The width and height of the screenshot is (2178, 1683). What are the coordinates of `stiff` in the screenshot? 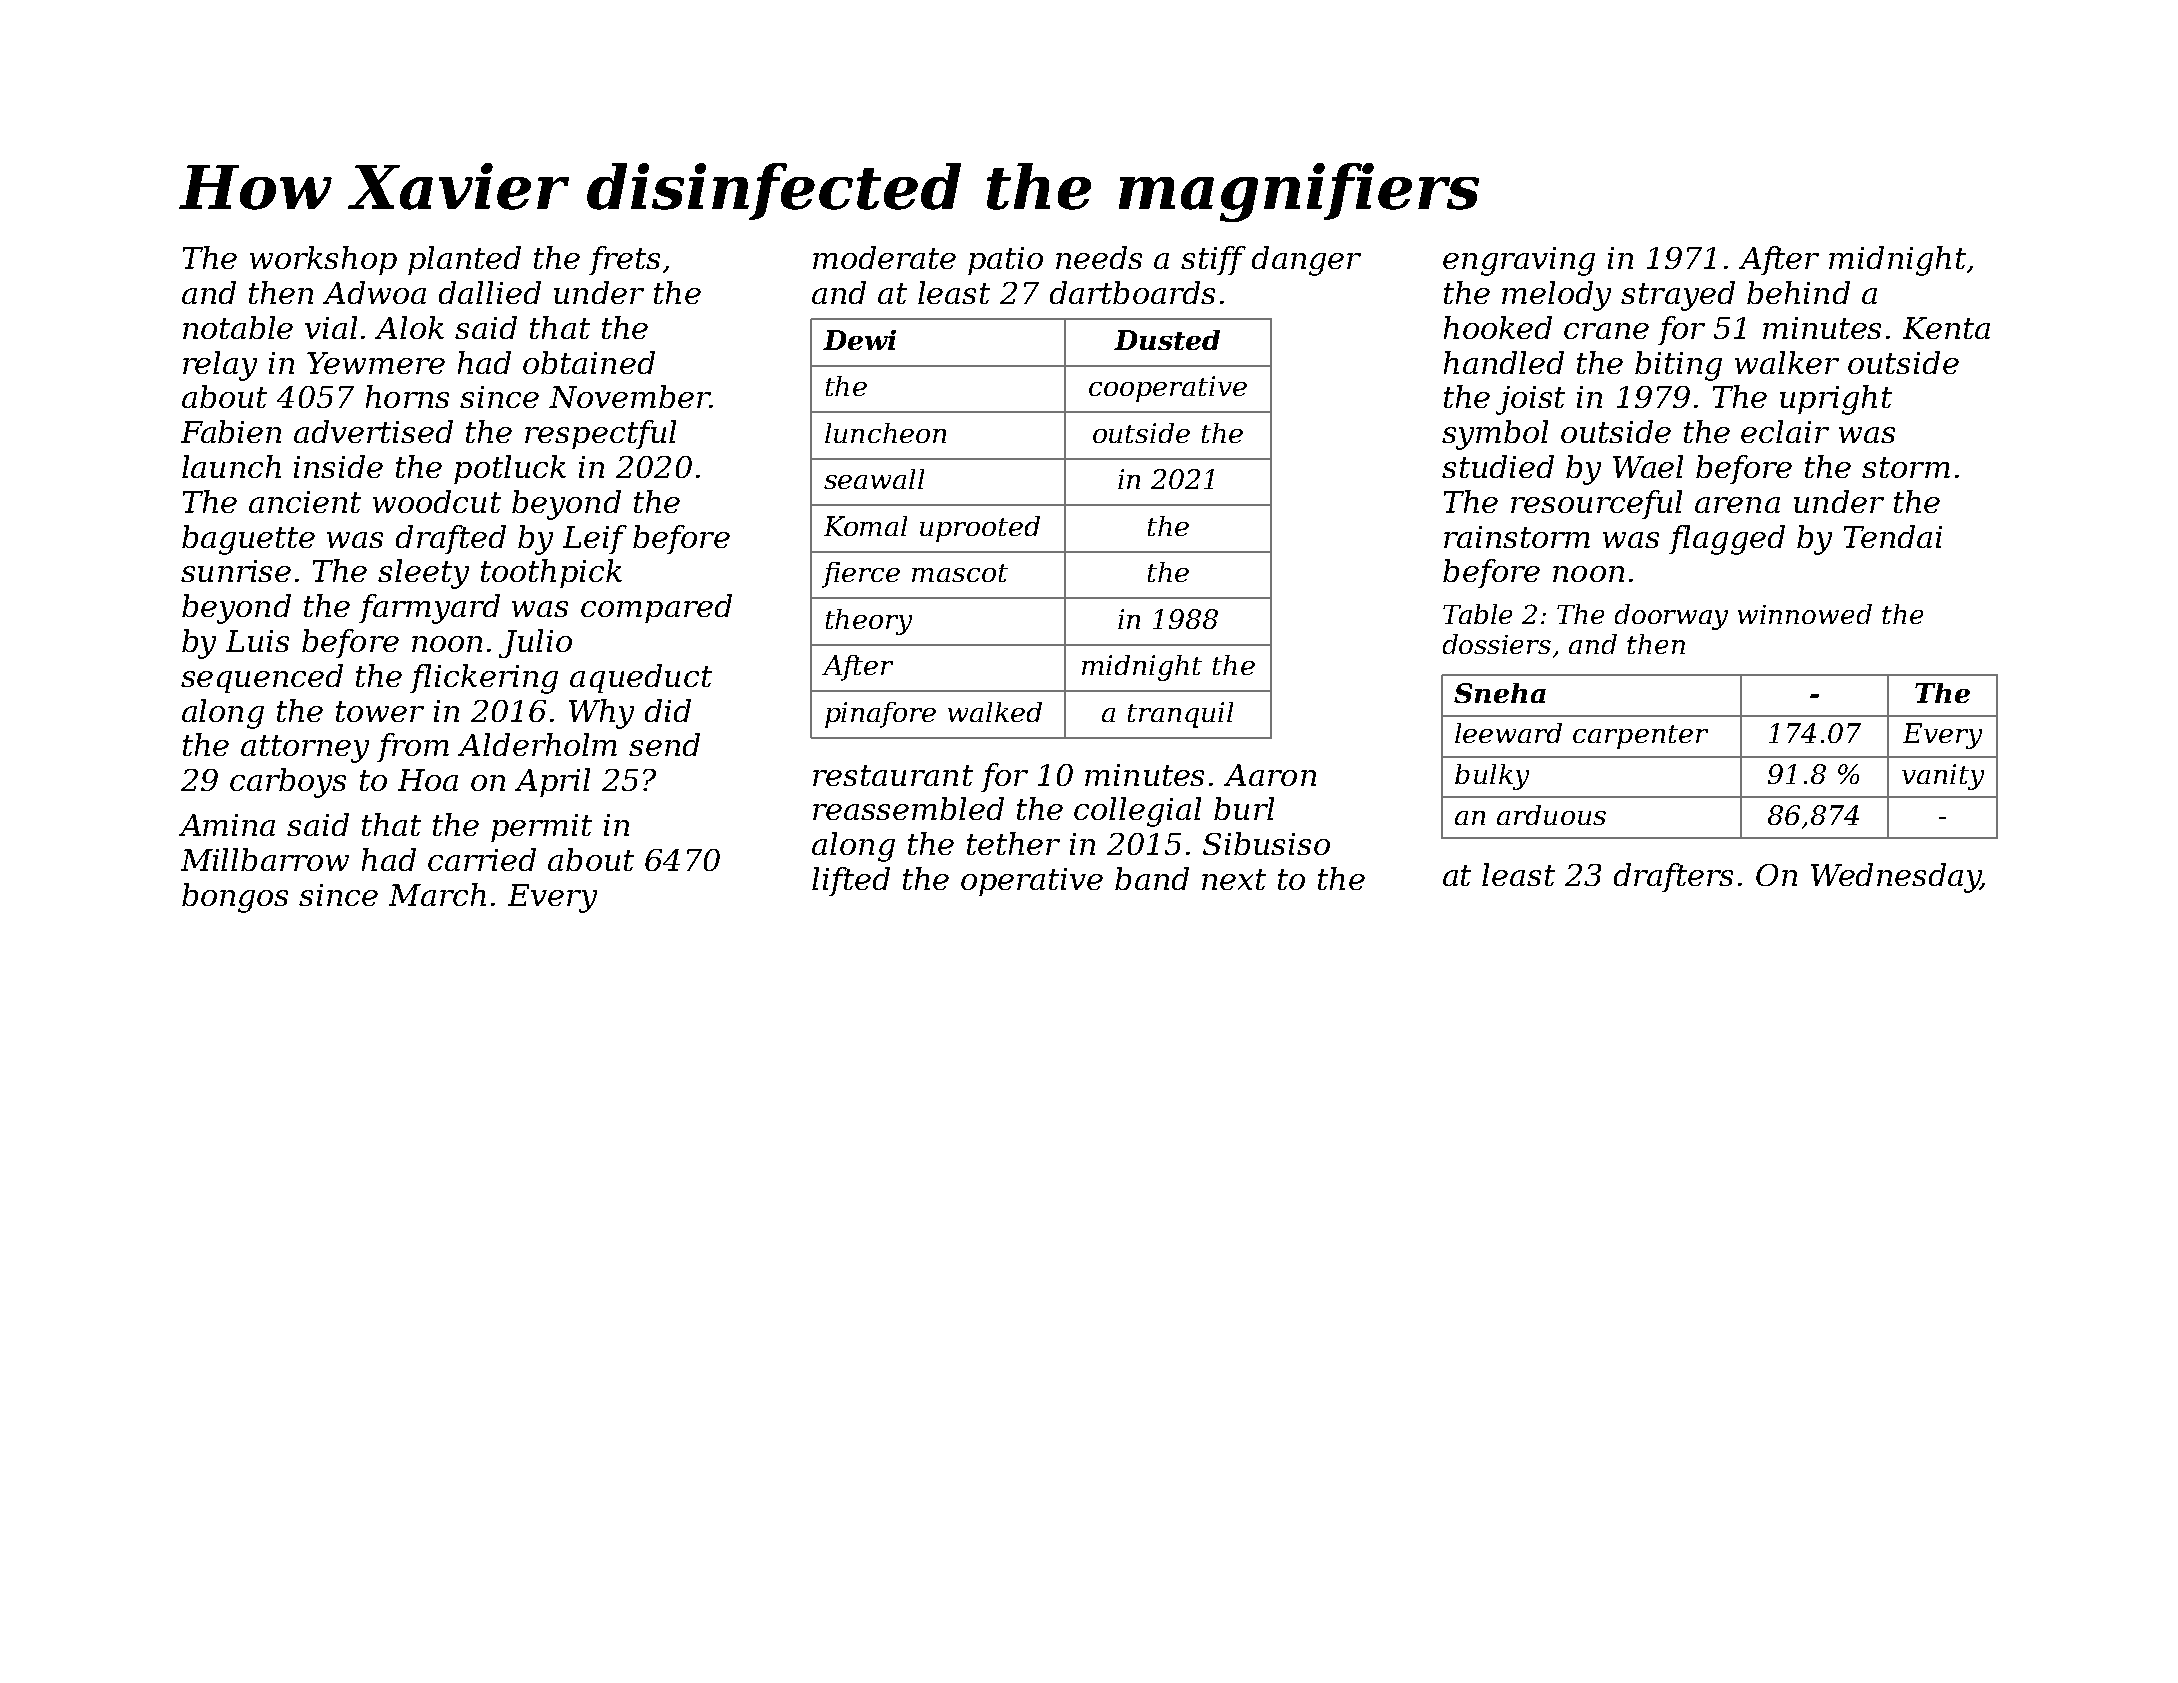 It's located at (1213, 260).
